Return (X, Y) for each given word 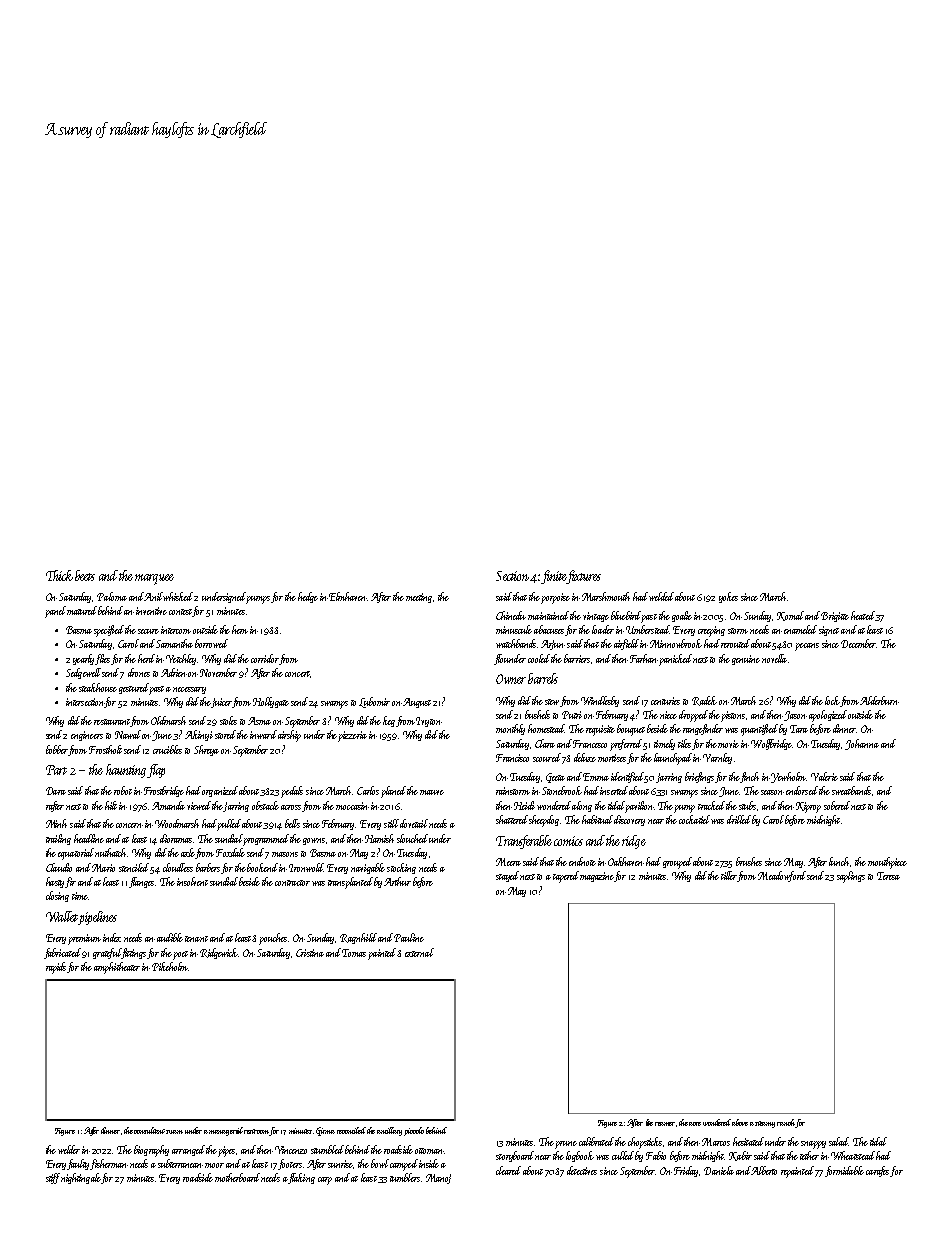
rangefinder (703, 729)
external (419, 952)
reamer (665, 1124)
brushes (749, 861)
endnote (582, 861)
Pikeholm (170, 966)
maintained (548, 615)
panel (55, 612)
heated (863, 615)
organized (220, 791)
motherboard (237, 1177)
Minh (56, 823)
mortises (612, 758)
